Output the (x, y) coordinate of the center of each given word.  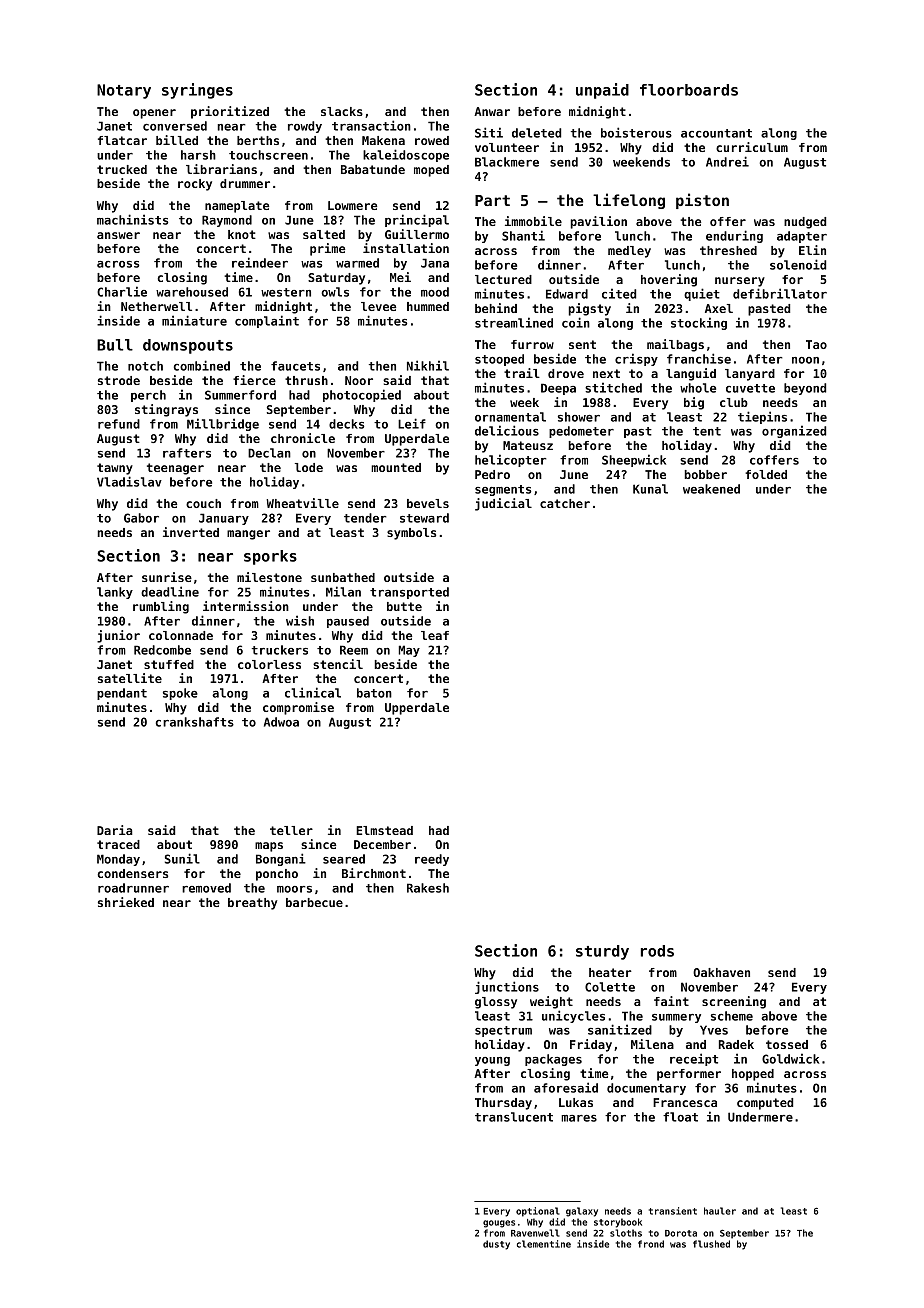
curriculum (752, 147)
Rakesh (428, 888)
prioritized (230, 112)
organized (794, 431)
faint (671, 1001)
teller (291, 830)
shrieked (126, 902)
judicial (503, 504)
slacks (342, 111)
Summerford (240, 395)
